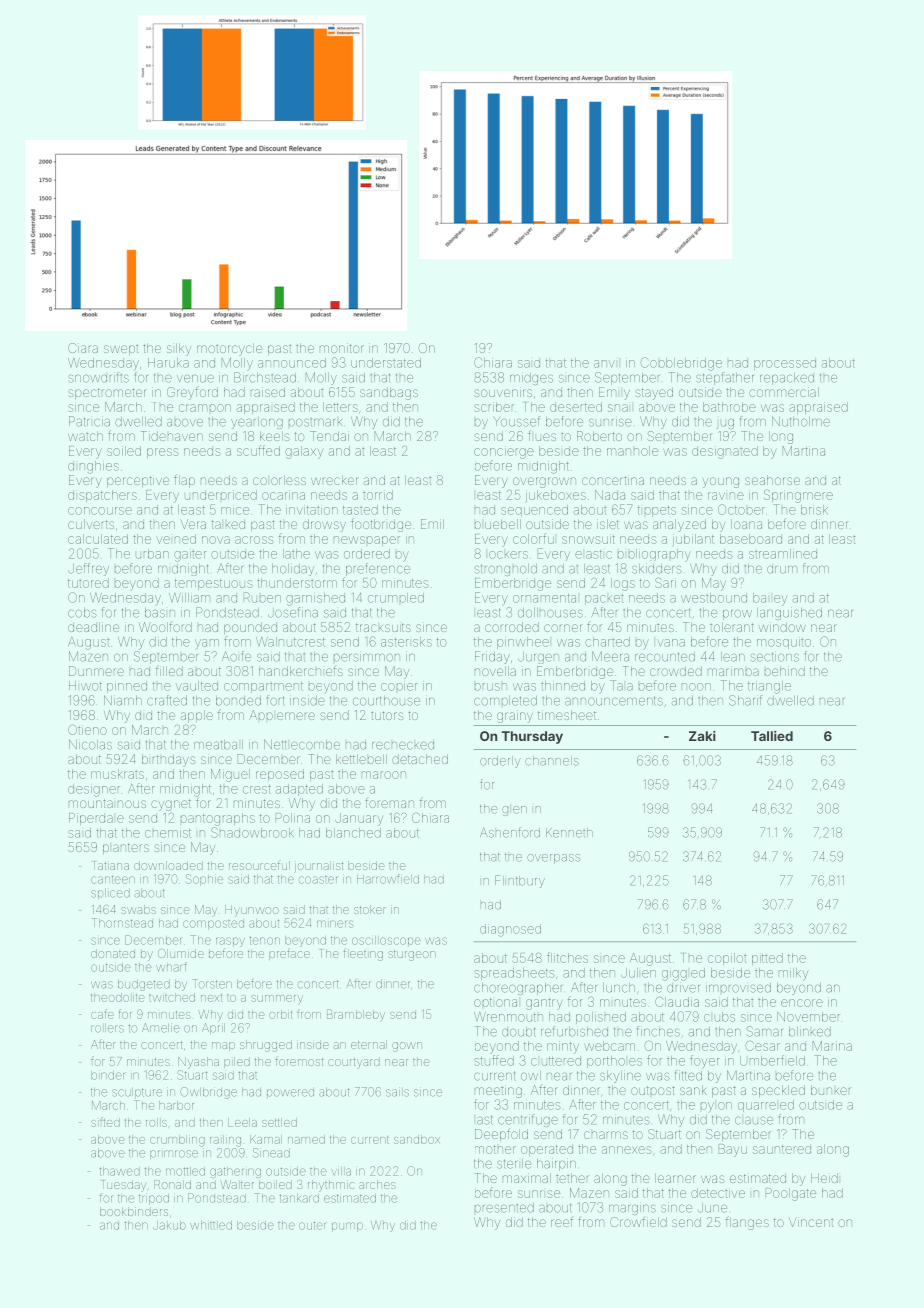  I want to click on resourceful, so click(259, 865).
